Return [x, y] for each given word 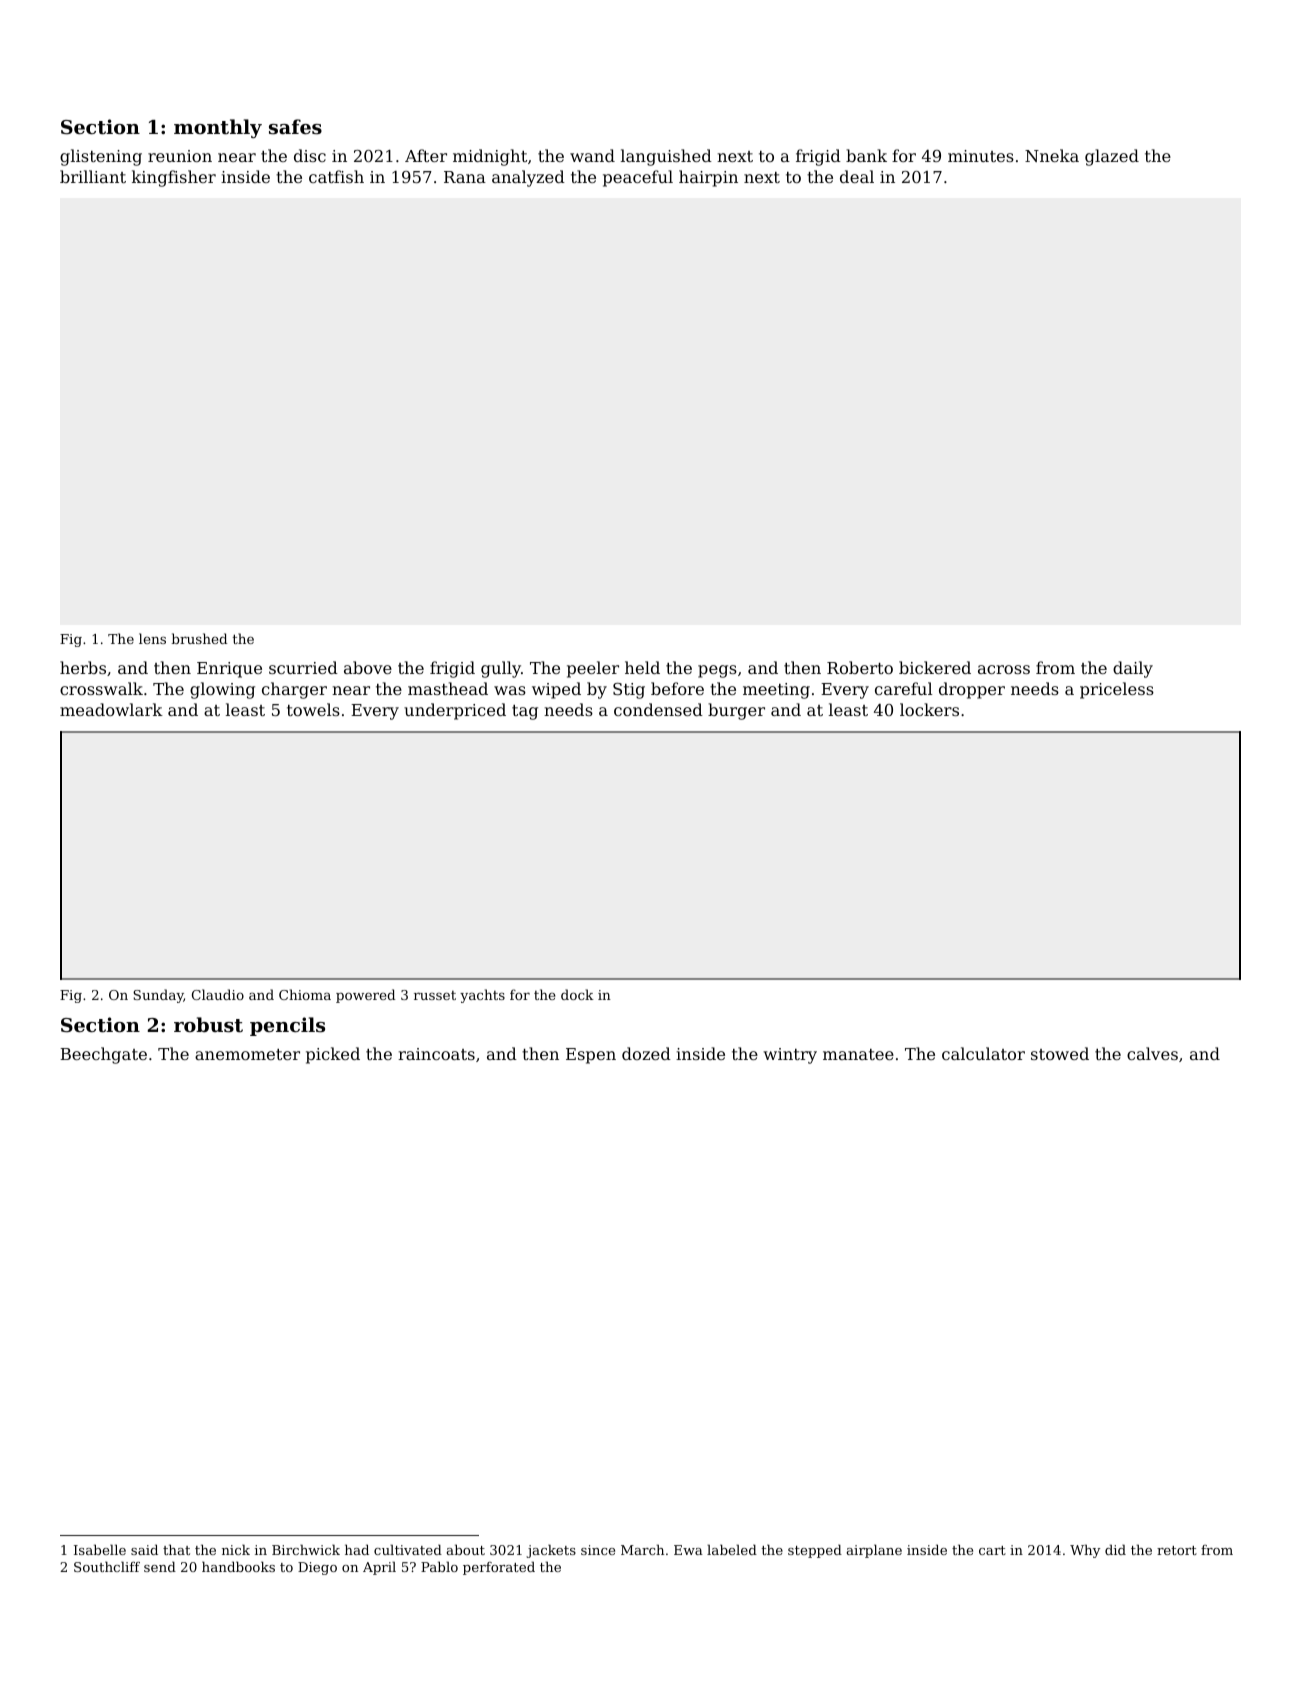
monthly [218, 128]
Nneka [1052, 155]
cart [992, 1550]
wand [592, 155]
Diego [317, 1568]
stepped [815, 1551]
